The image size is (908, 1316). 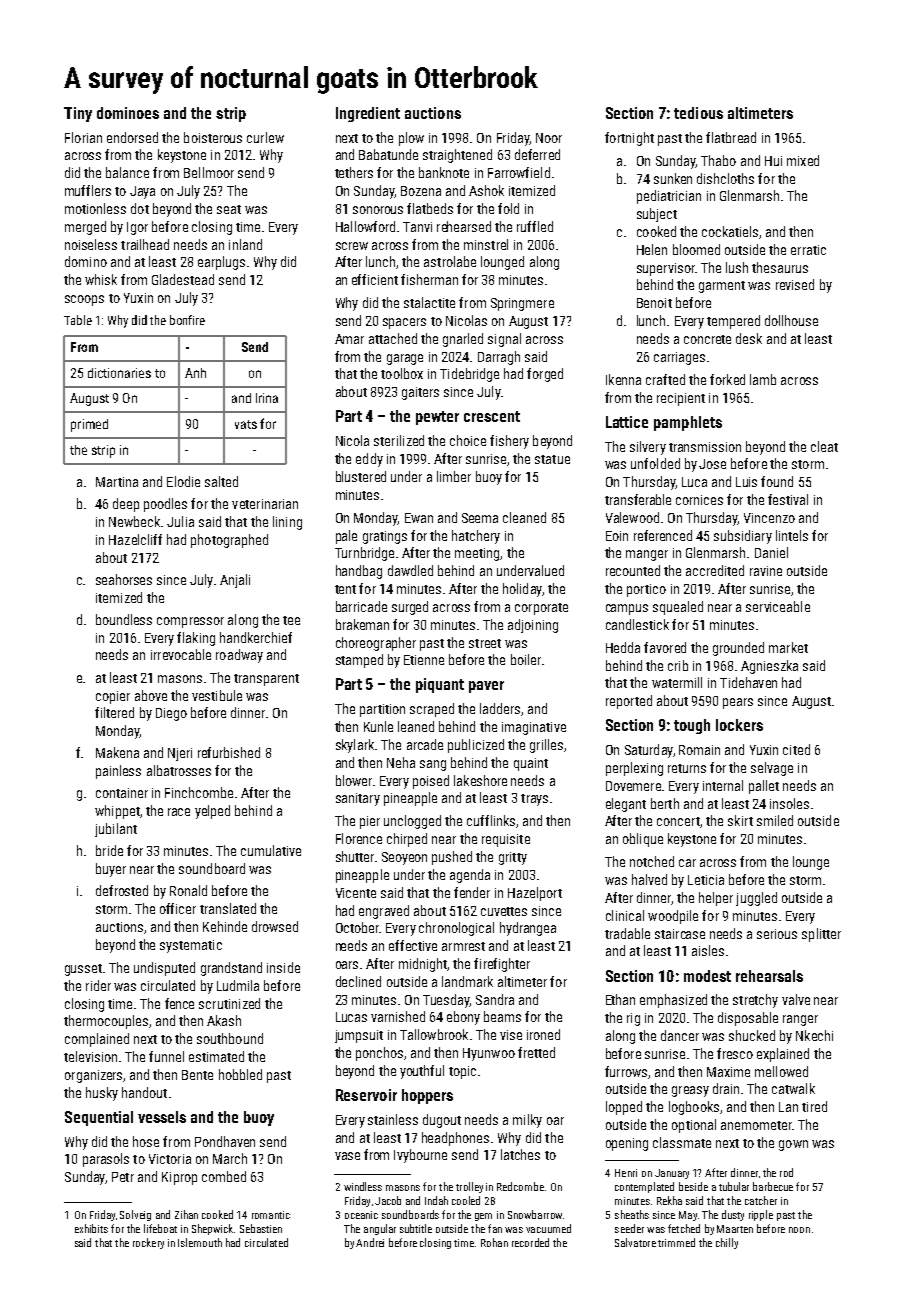 What do you see at coordinates (200, 1242) in the screenshot?
I see `Islemouth` at bounding box center [200, 1242].
